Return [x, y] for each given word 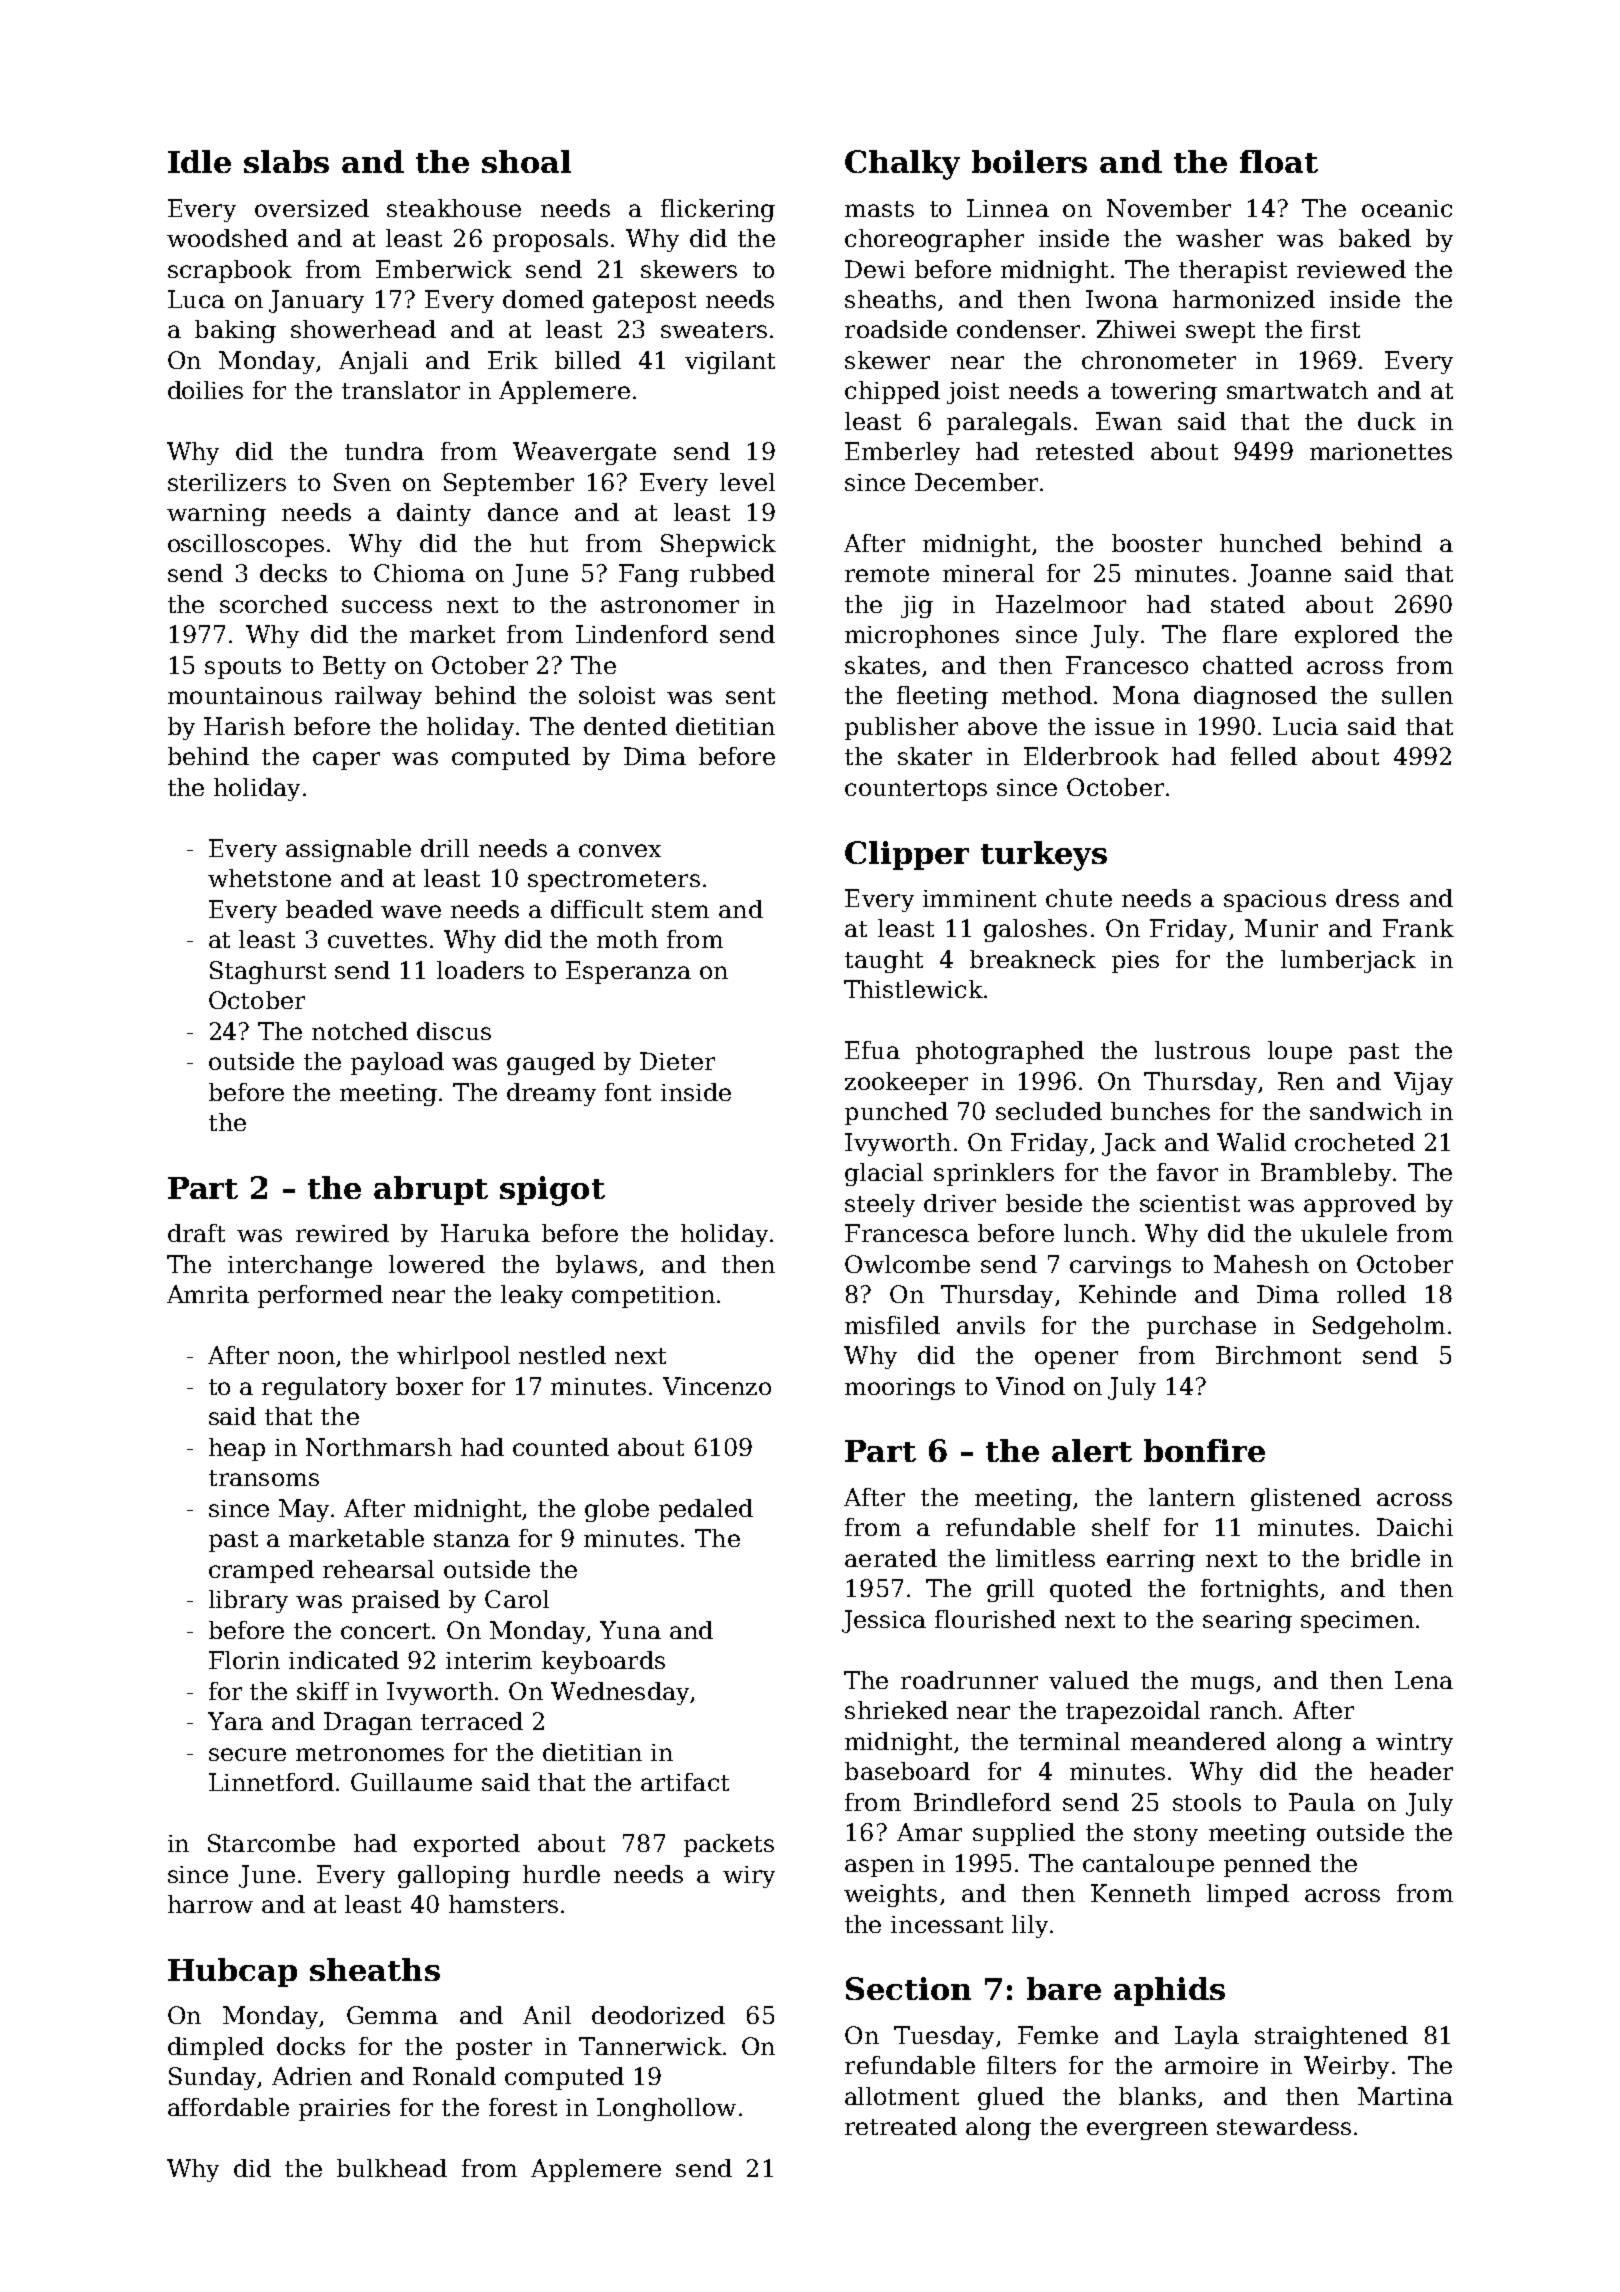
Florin [244, 1660]
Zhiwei [1136, 329]
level [747, 482]
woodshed [227, 238]
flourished [995, 1619]
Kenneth [1141, 1893]
